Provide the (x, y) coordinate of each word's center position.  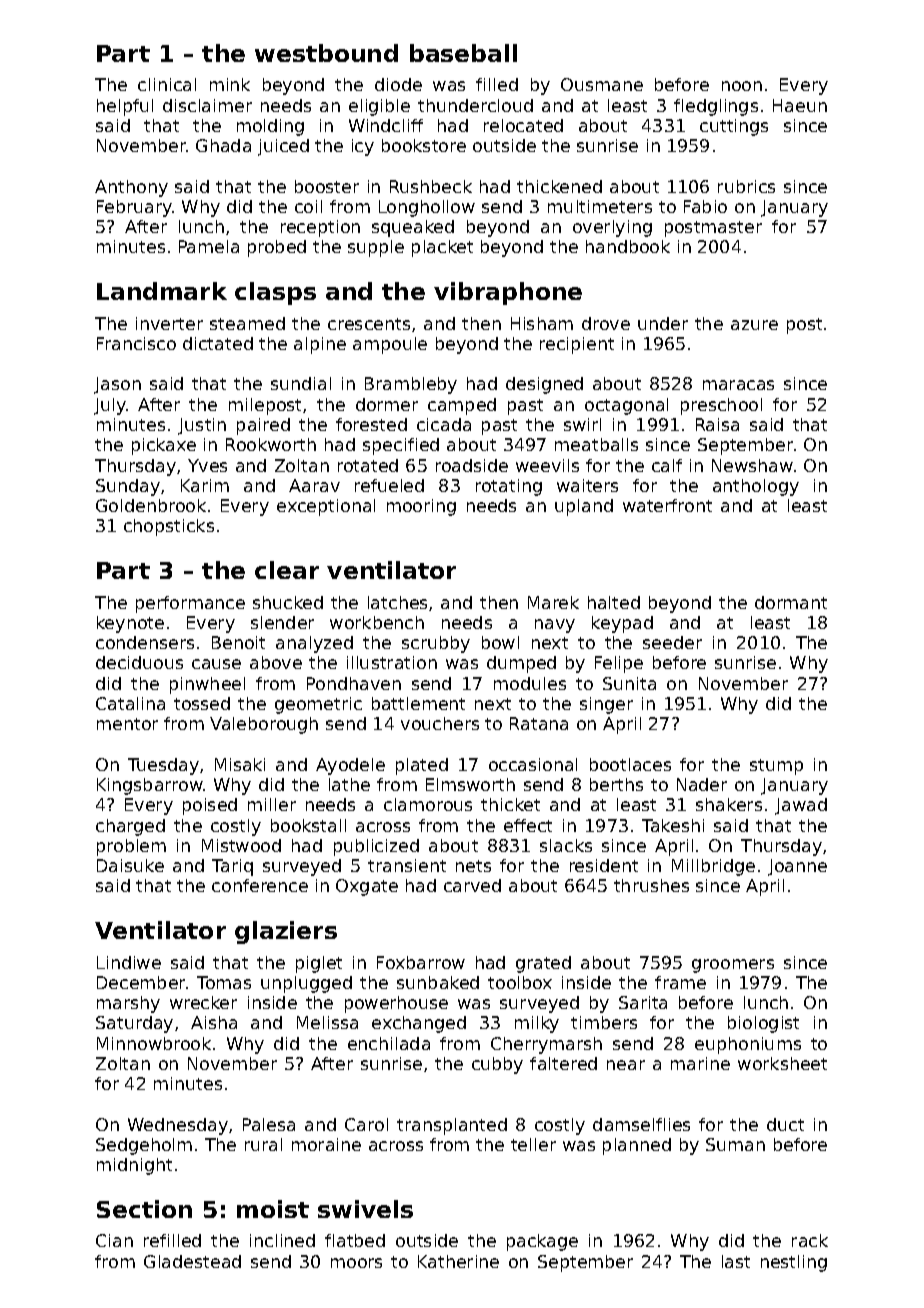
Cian (114, 1240)
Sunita (629, 683)
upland (584, 507)
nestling (794, 1263)
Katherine (458, 1261)
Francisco (136, 343)
